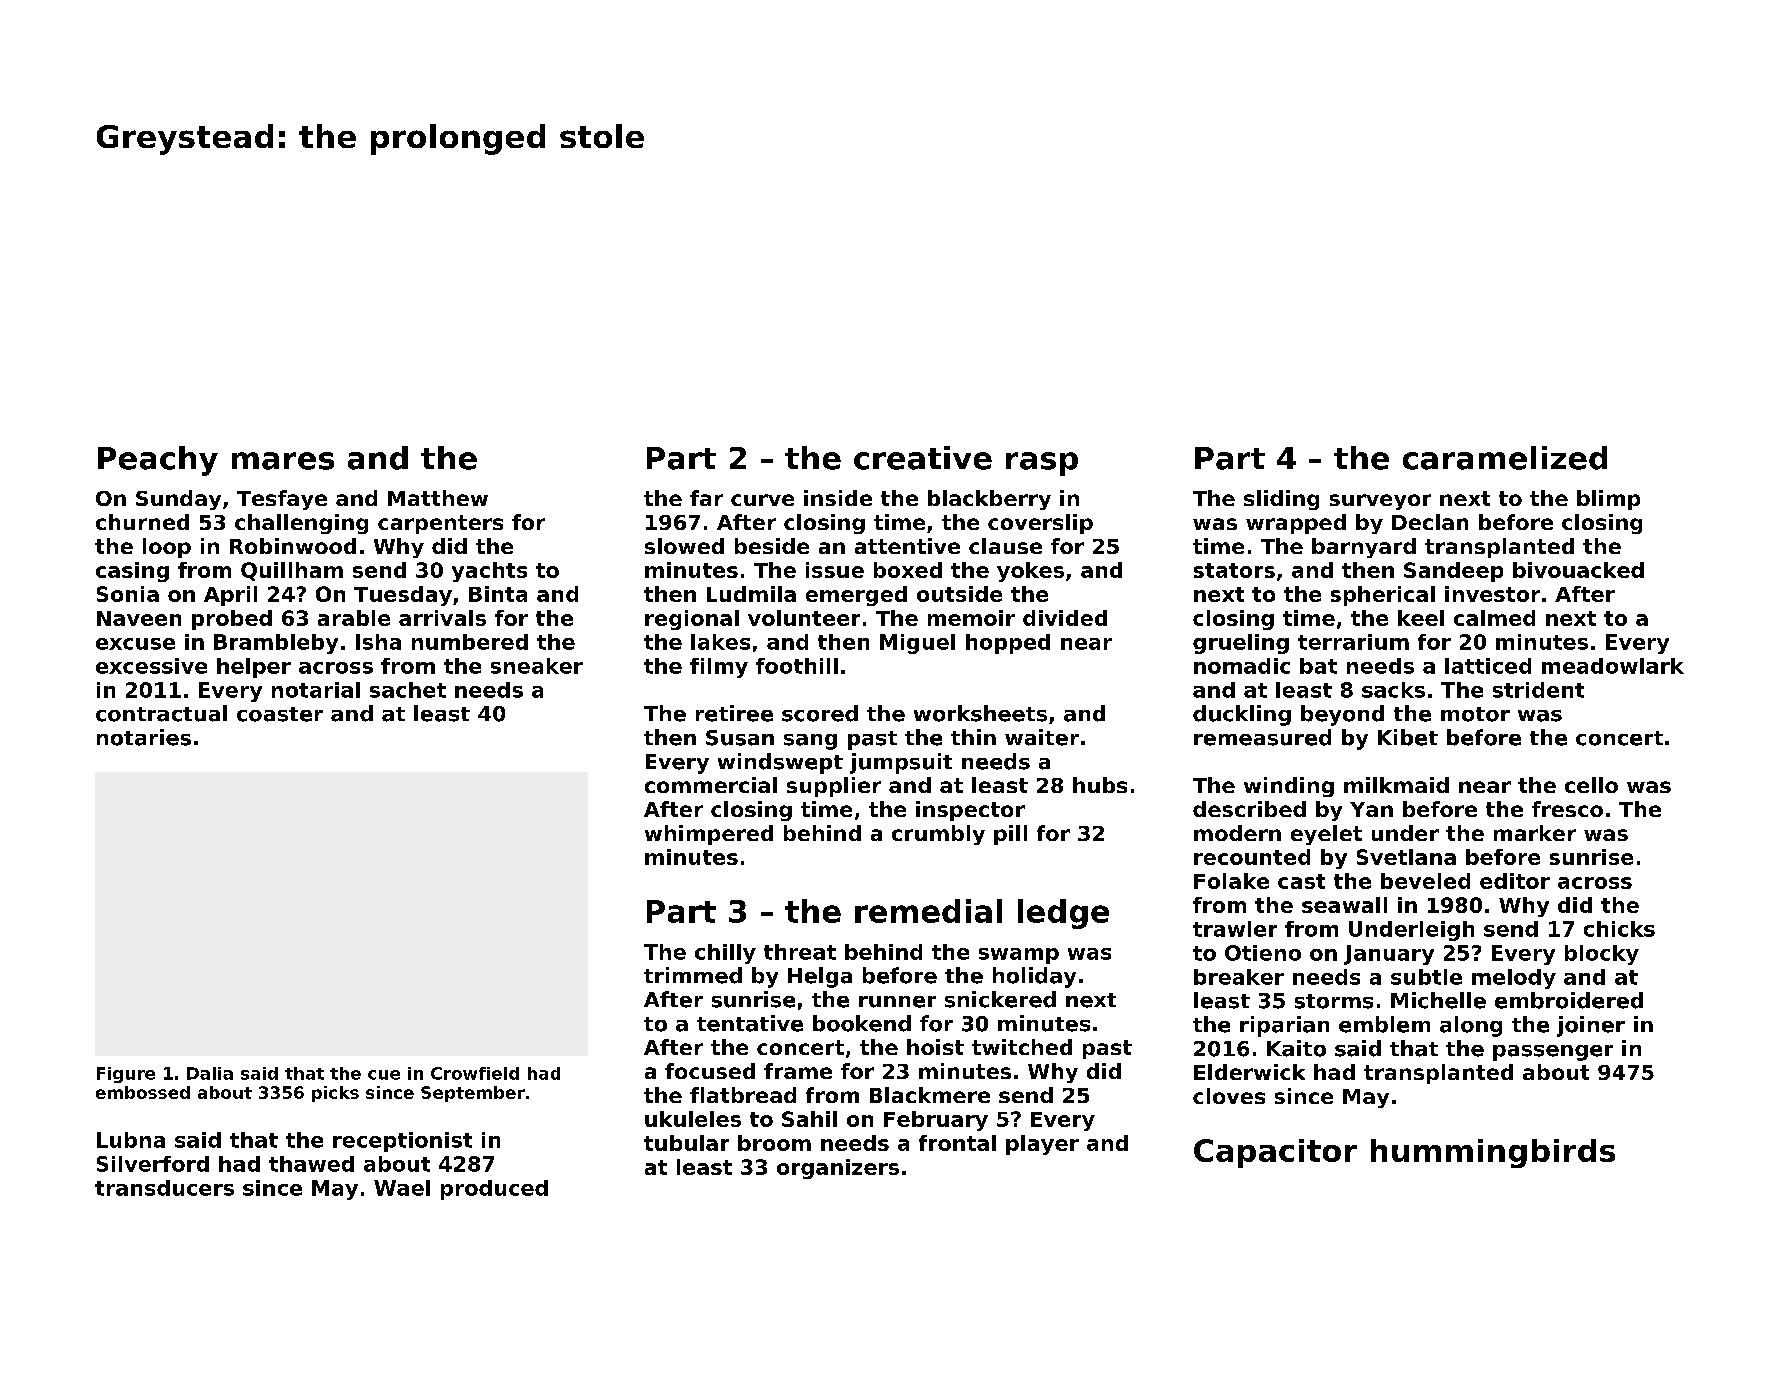 The height and width of the document is (1376, 1781). Describe the element at coordinates (440, 524) in the document. I see `carpenters` at that location.
